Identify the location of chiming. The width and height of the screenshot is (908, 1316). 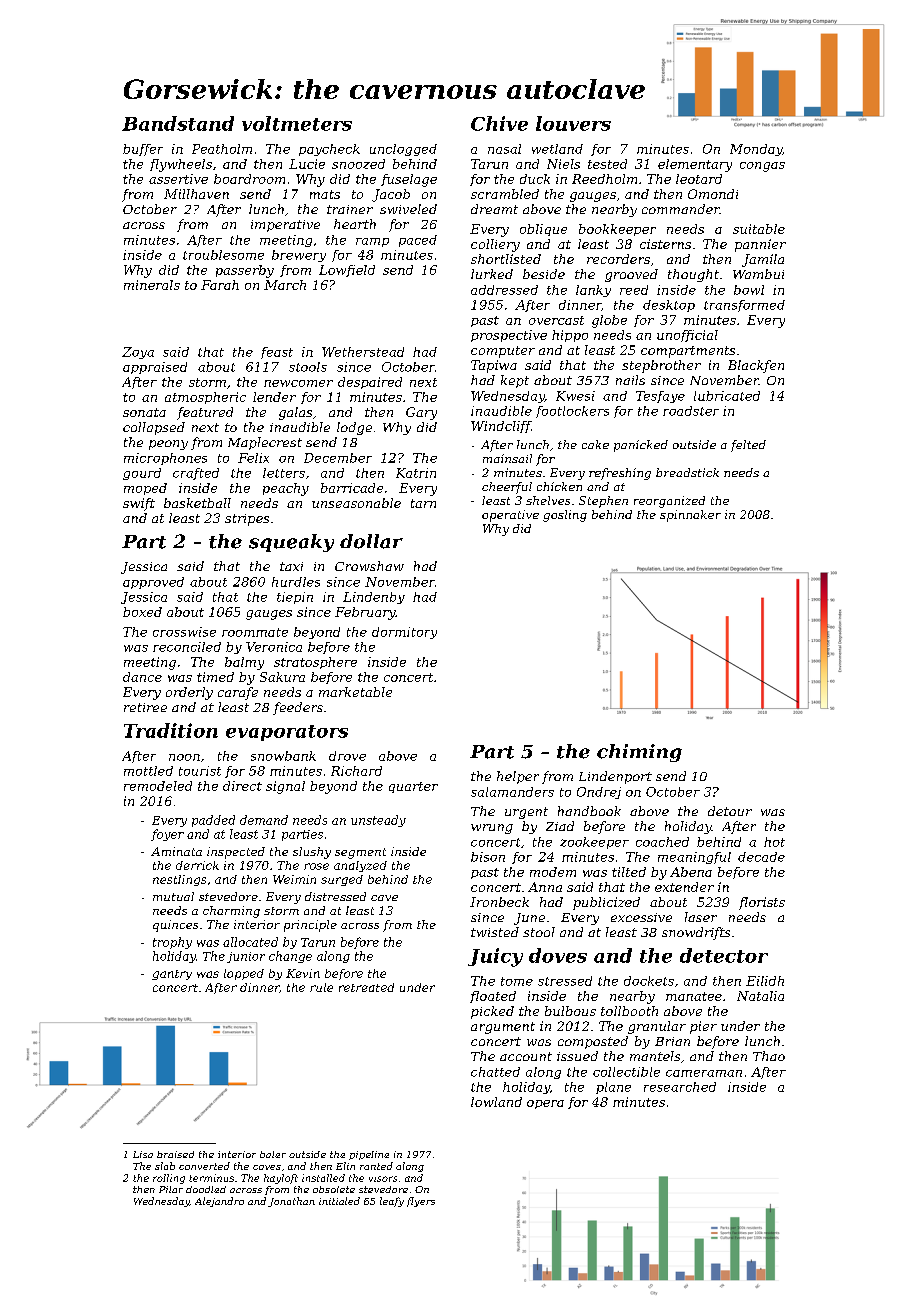
(639, 753).
